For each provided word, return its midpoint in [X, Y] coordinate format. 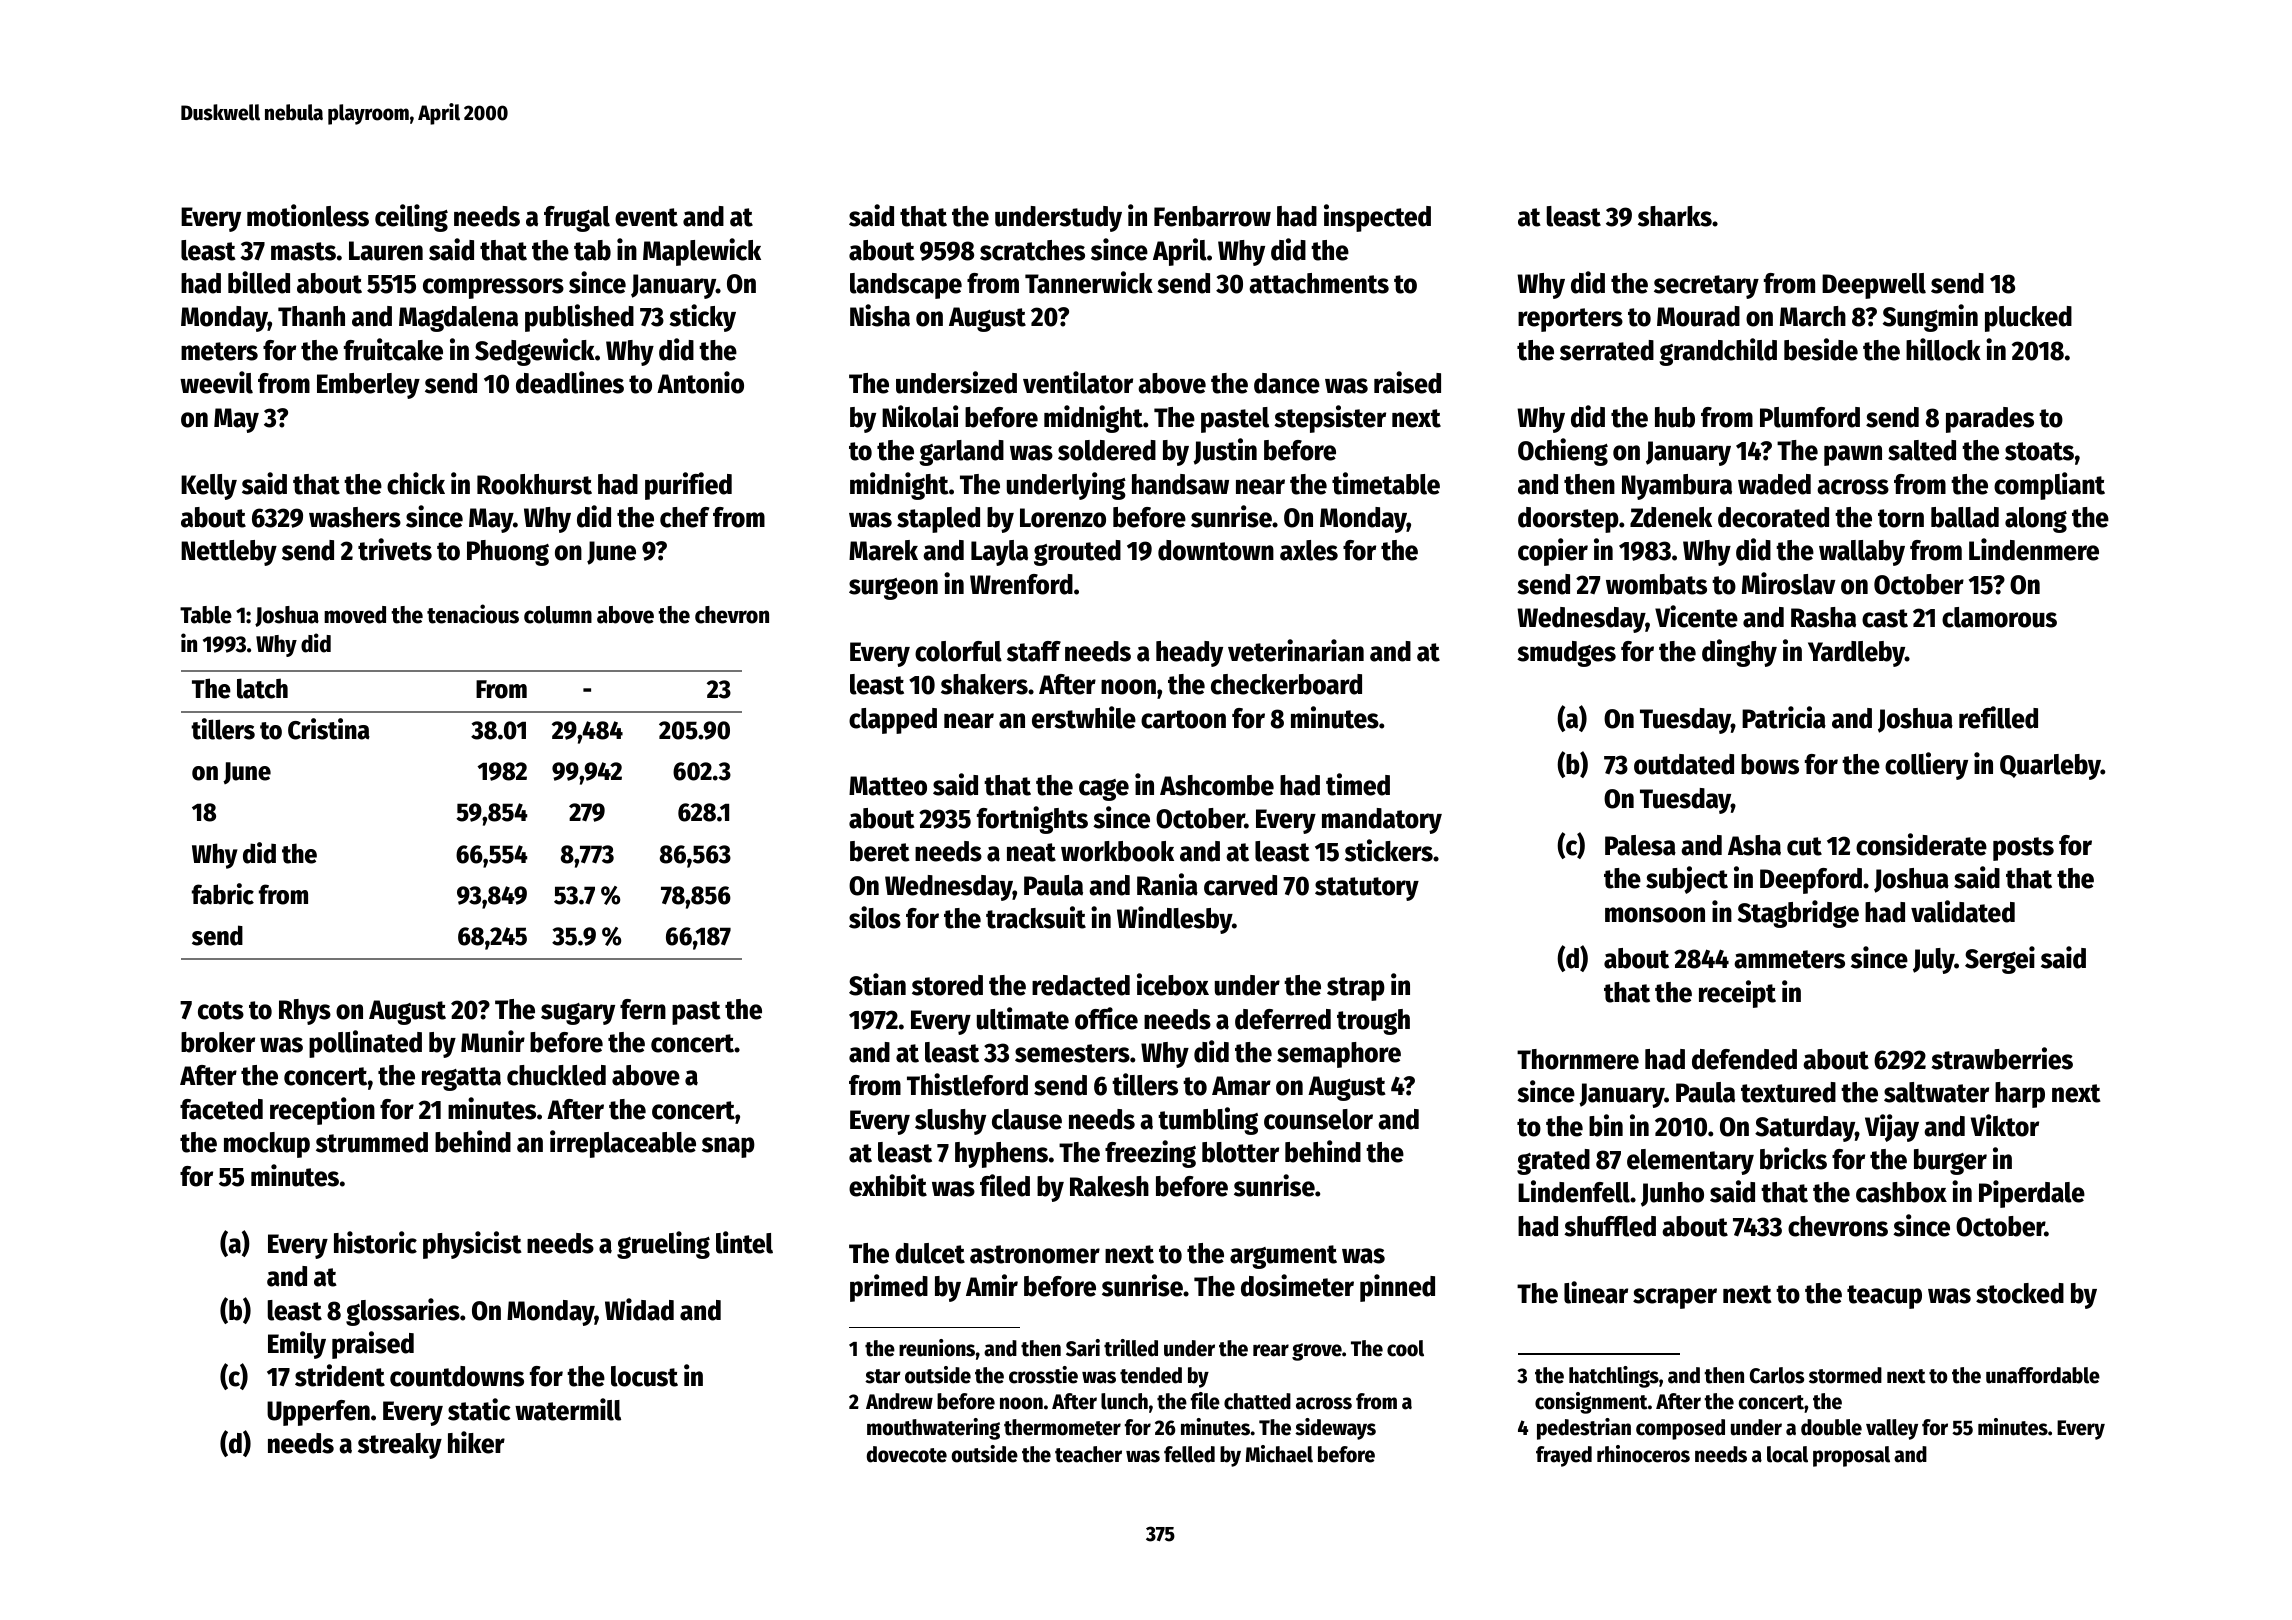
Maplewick [702, 252]
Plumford [1810, 417]
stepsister [1330, 419]
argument [1283, 1257]
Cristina [329, 729]
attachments [1319, 283]
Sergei [2000, 960]
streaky [400, 1446]
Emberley [368, 386]
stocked [2020, 1293]
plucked [2028, 319]
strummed [372, 1142]
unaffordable [2043, 1375]
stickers [1389, 850]
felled [1189, 1454]
